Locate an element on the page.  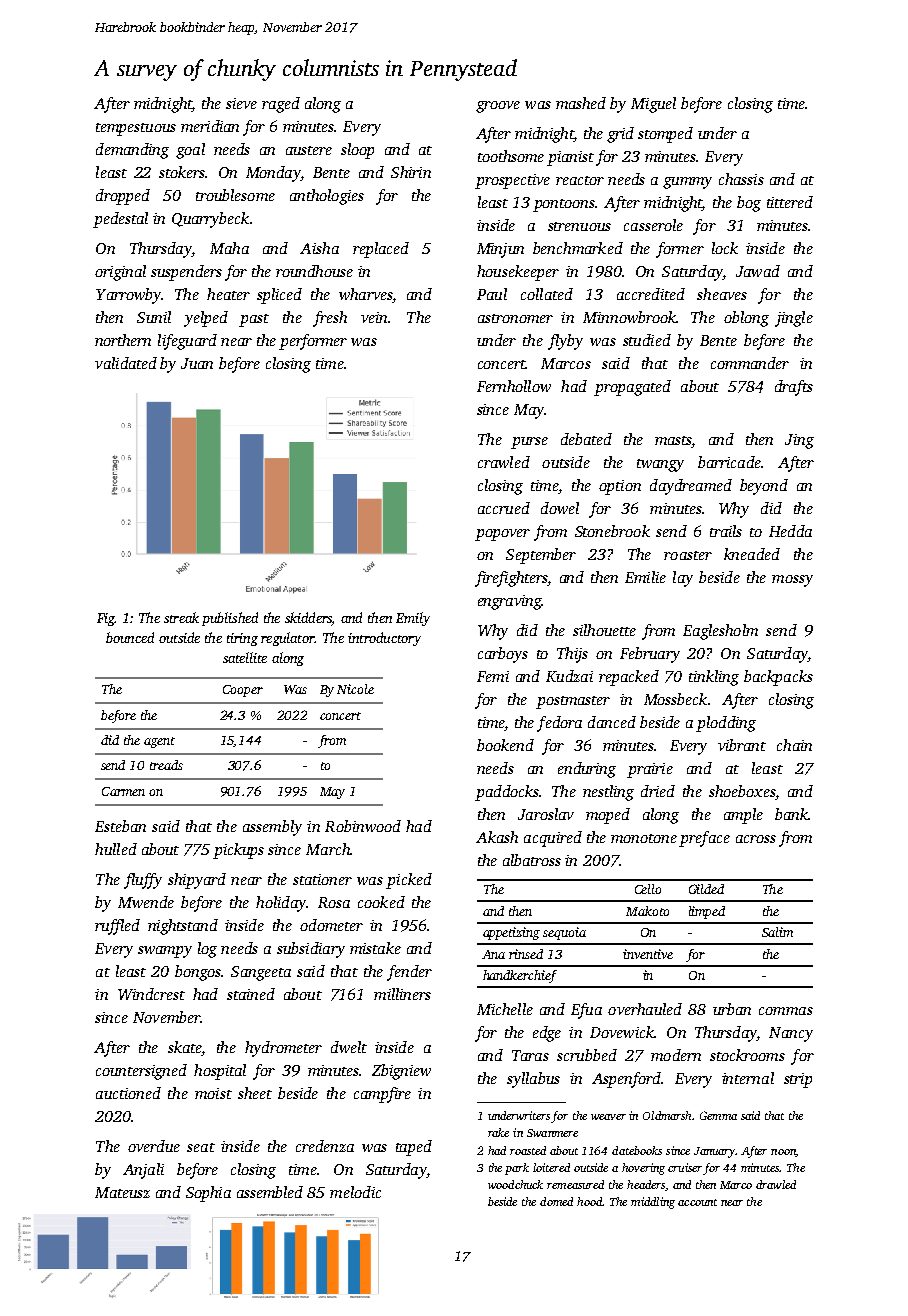
engraving is located at coordinates (510, 602).
